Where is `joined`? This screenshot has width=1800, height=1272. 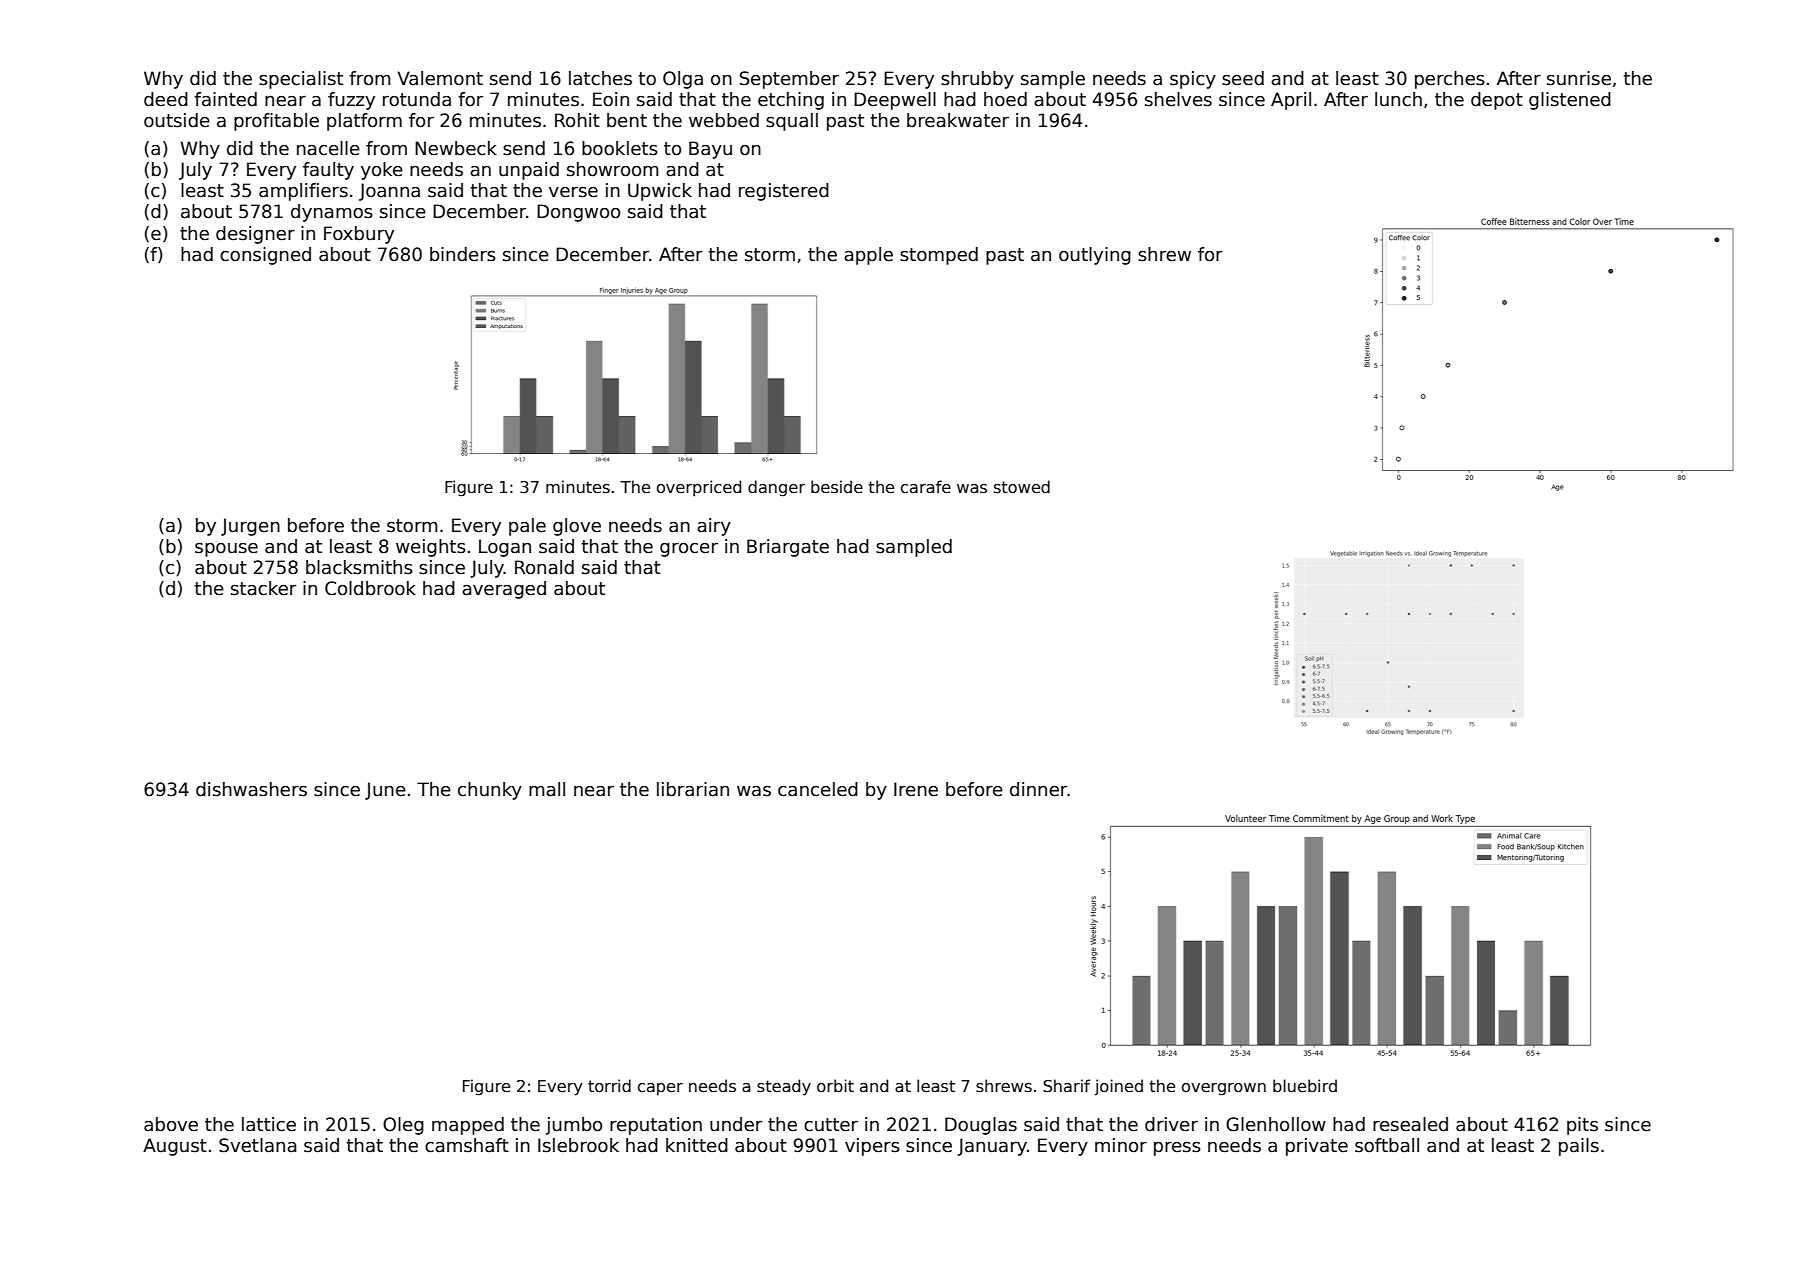
joined is located at coordinates (1118, 1087).
